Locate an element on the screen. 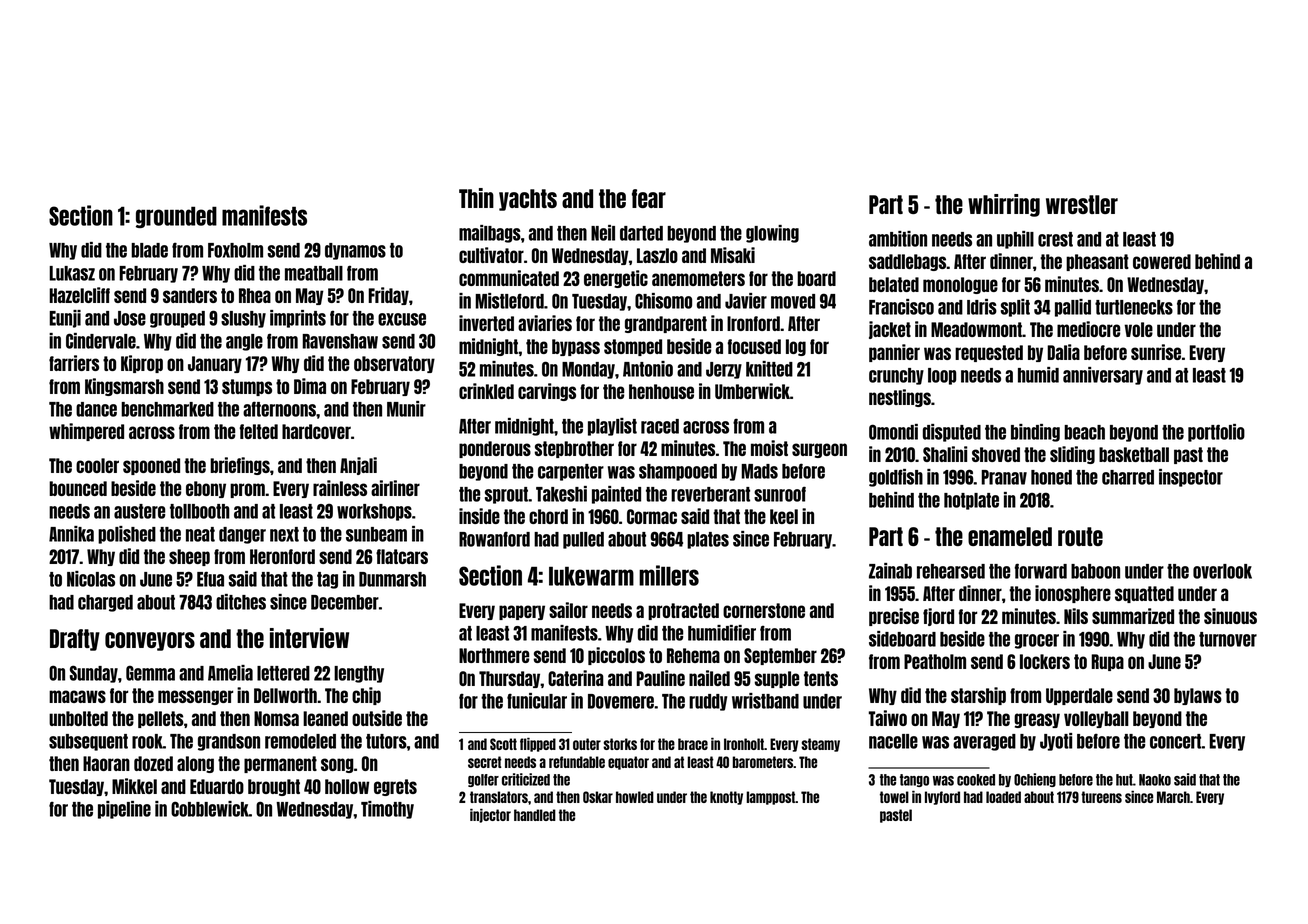 The width and height of the screenshot is (1308, 924). sunrise is located at coordinates (1156, 352).
